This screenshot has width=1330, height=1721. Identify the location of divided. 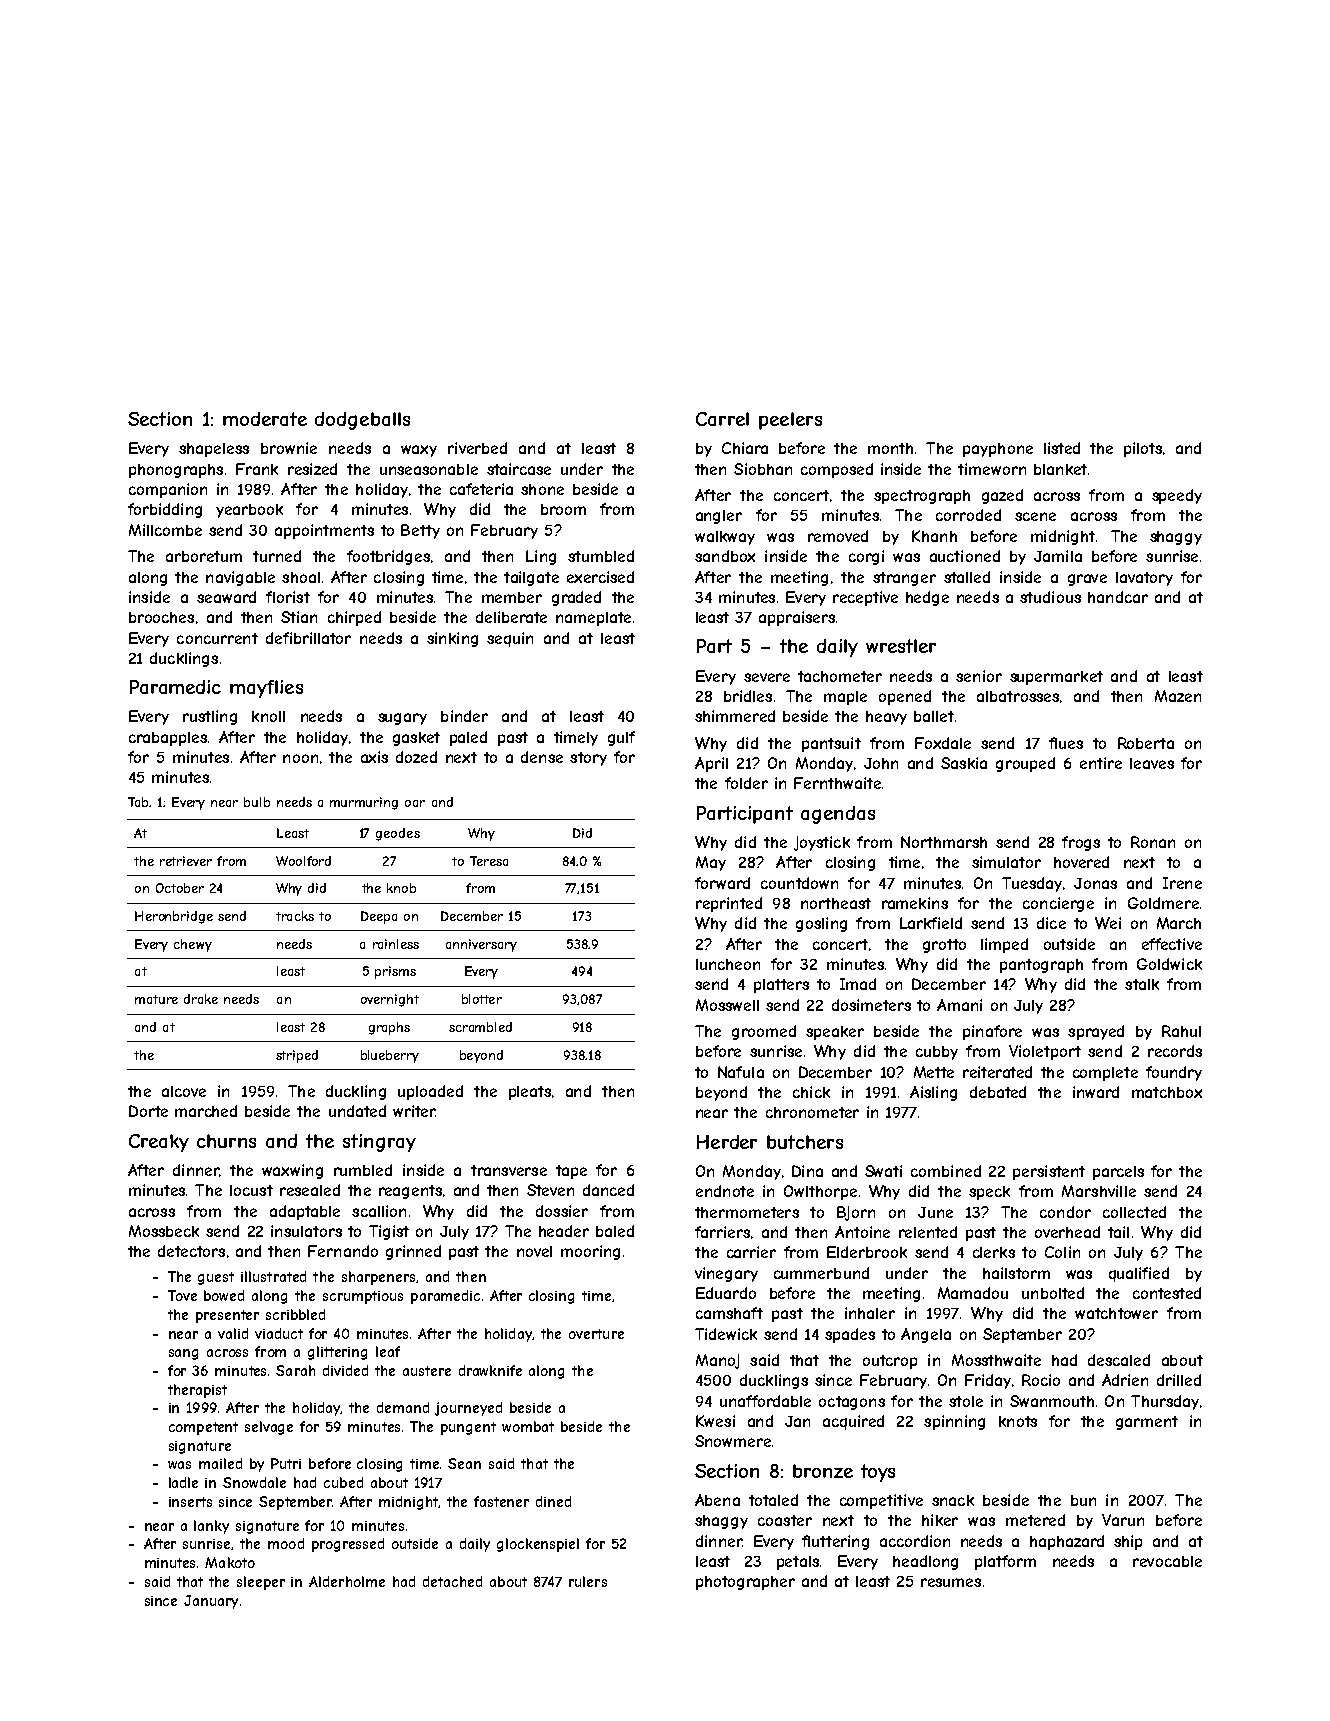
(345, 1370).
